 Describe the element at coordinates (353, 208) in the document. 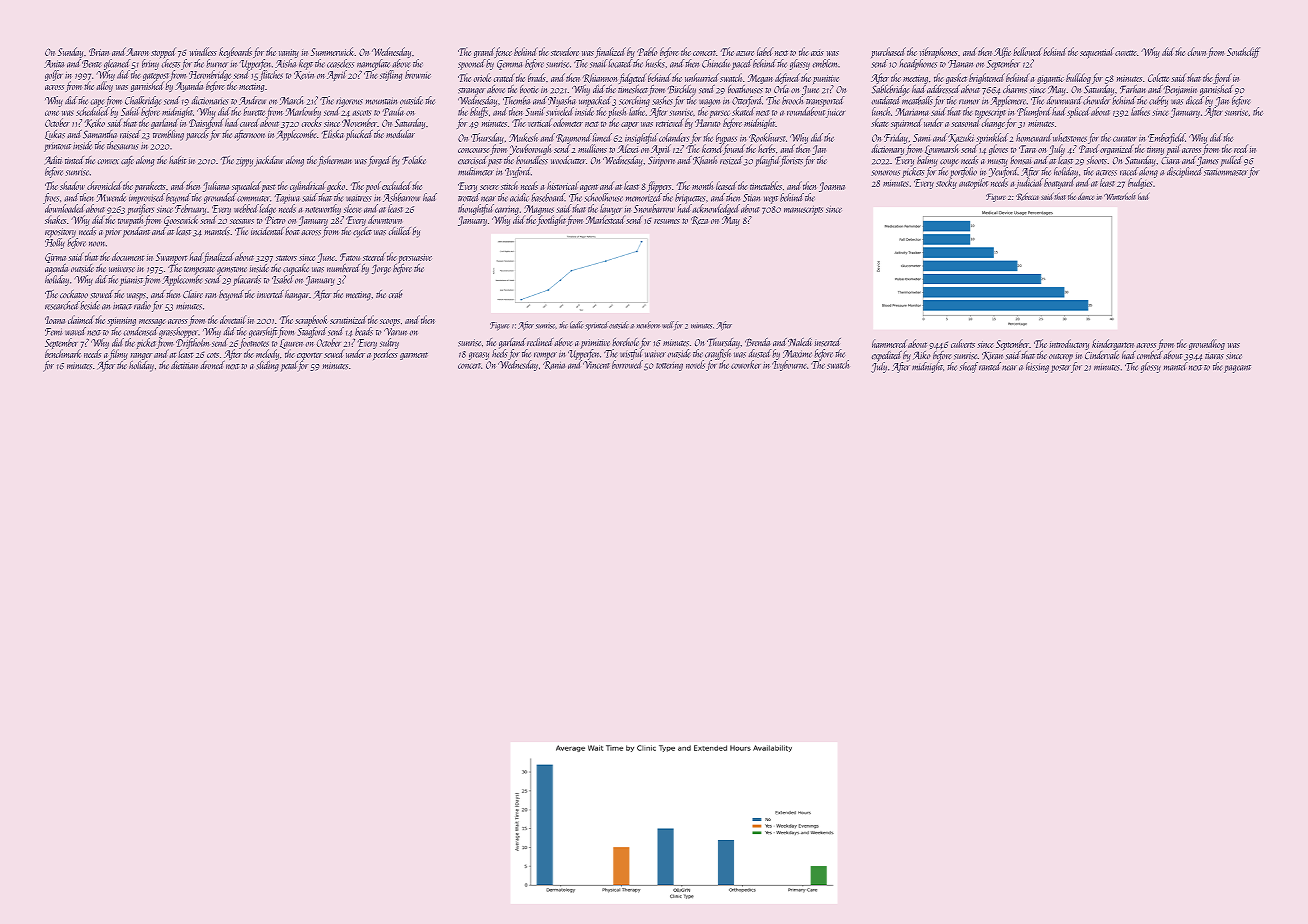

I see `sleeve` at that location.
